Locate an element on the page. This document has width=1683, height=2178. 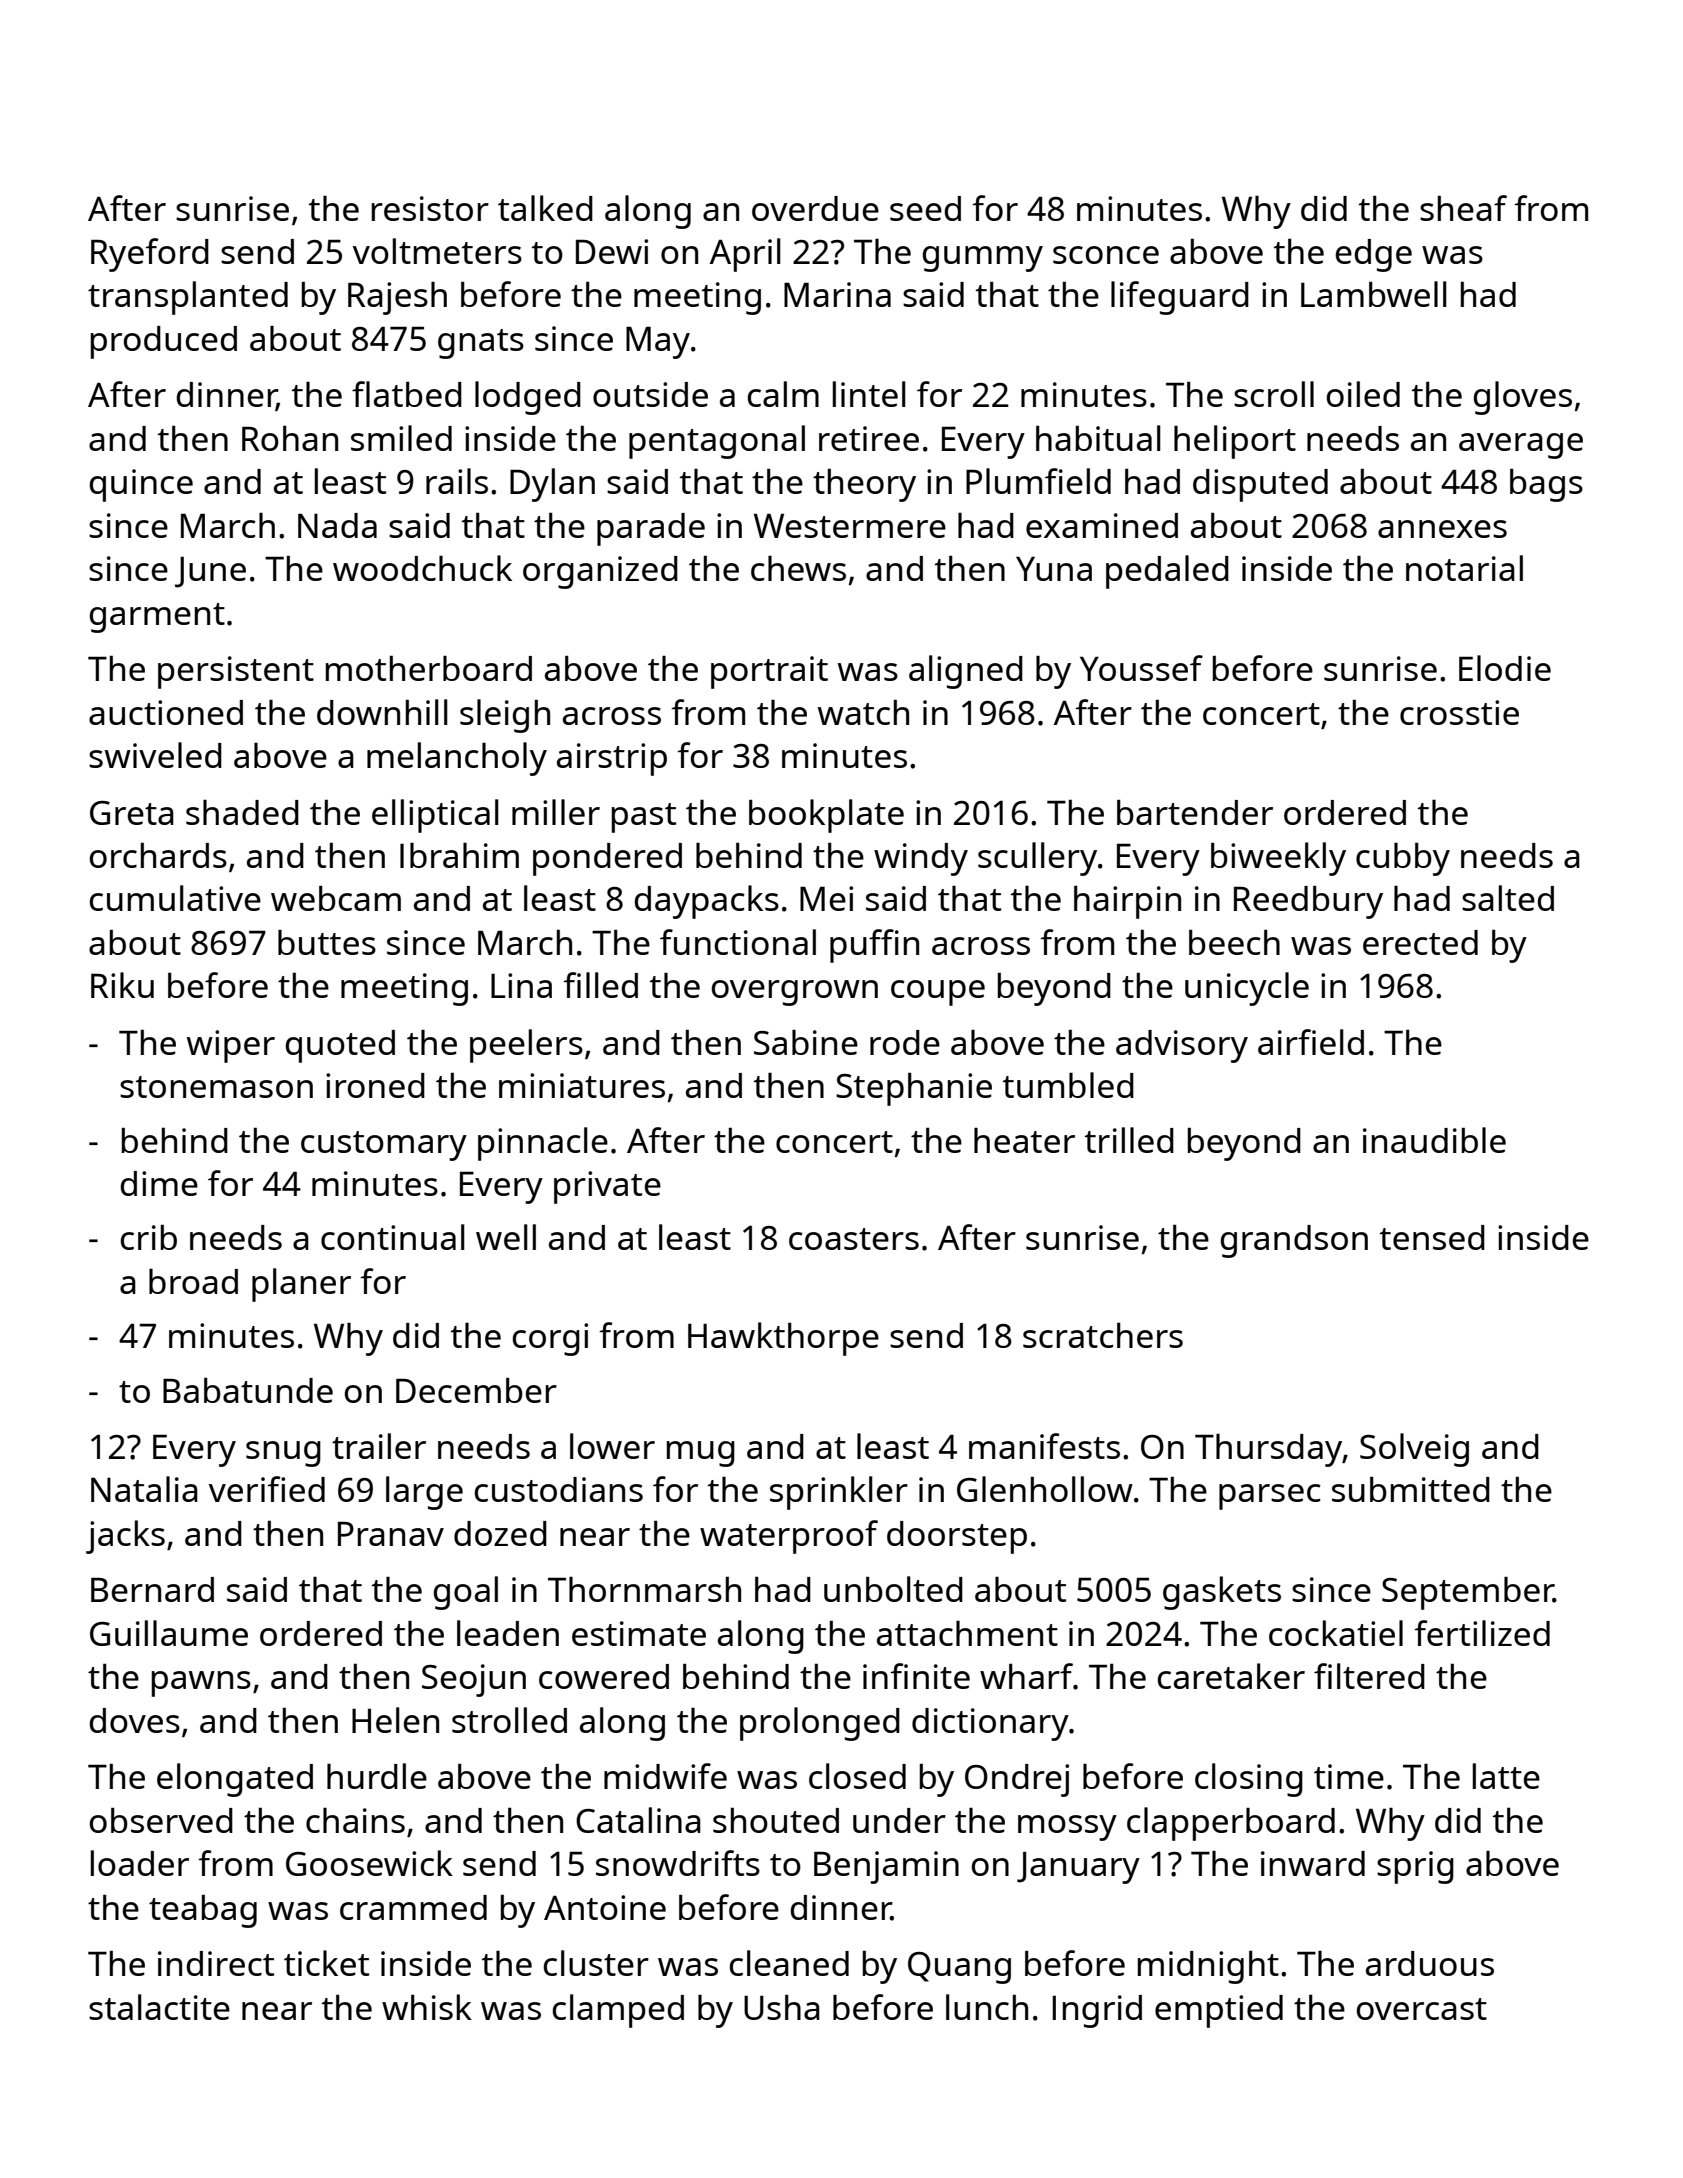
orchards is located at coordinates (158, 855).
